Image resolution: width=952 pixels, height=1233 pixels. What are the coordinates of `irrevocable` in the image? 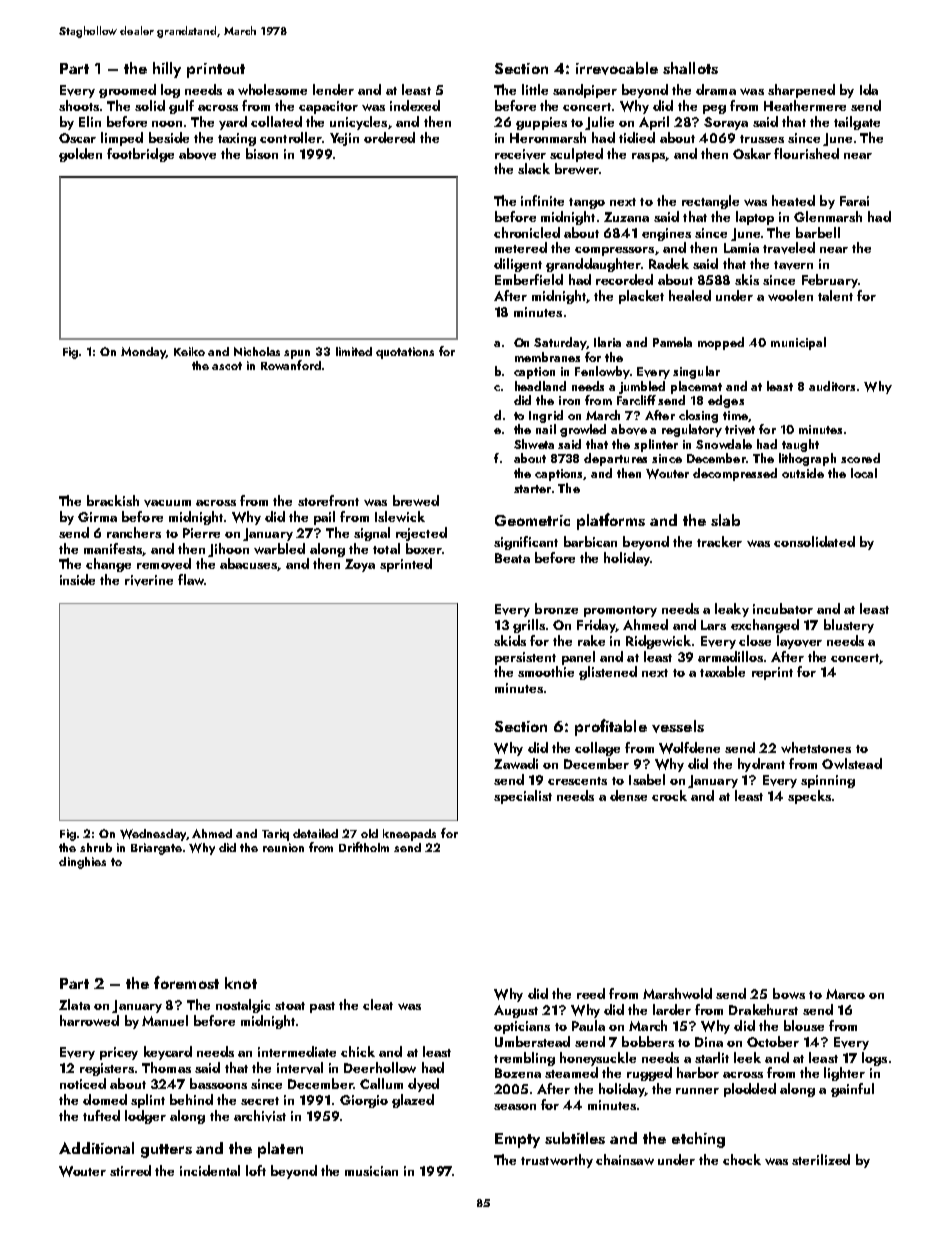 It's located at (617, 68).
